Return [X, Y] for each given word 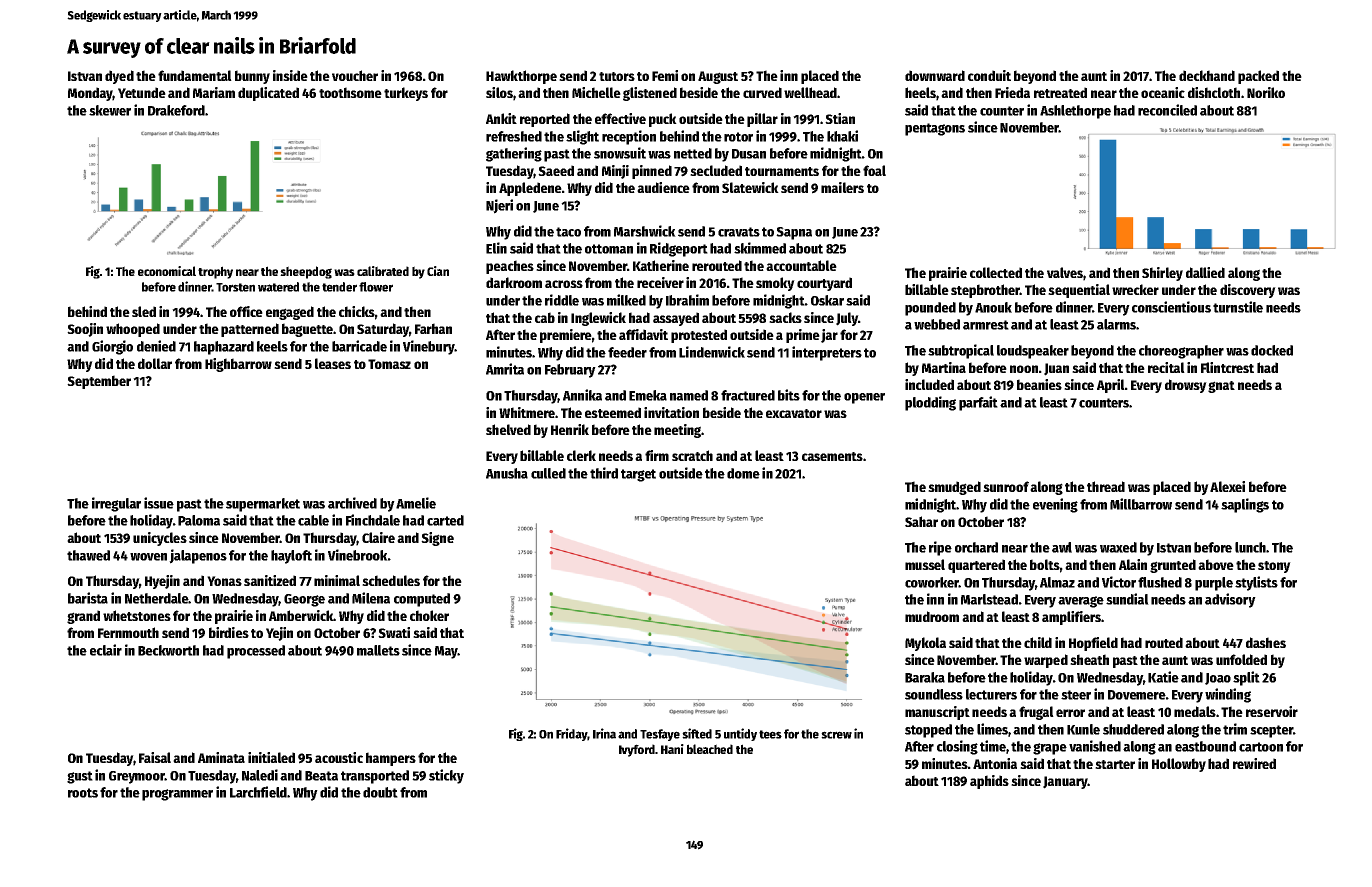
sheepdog [306, 272]
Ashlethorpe [1075, 112]
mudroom [932, 616]
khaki [842, 136]
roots [83, 793]
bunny [252, 77]
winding [1228, 695]
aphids [989, 782]
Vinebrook [357, 555]
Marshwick [645, 231]
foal [874, 170]
